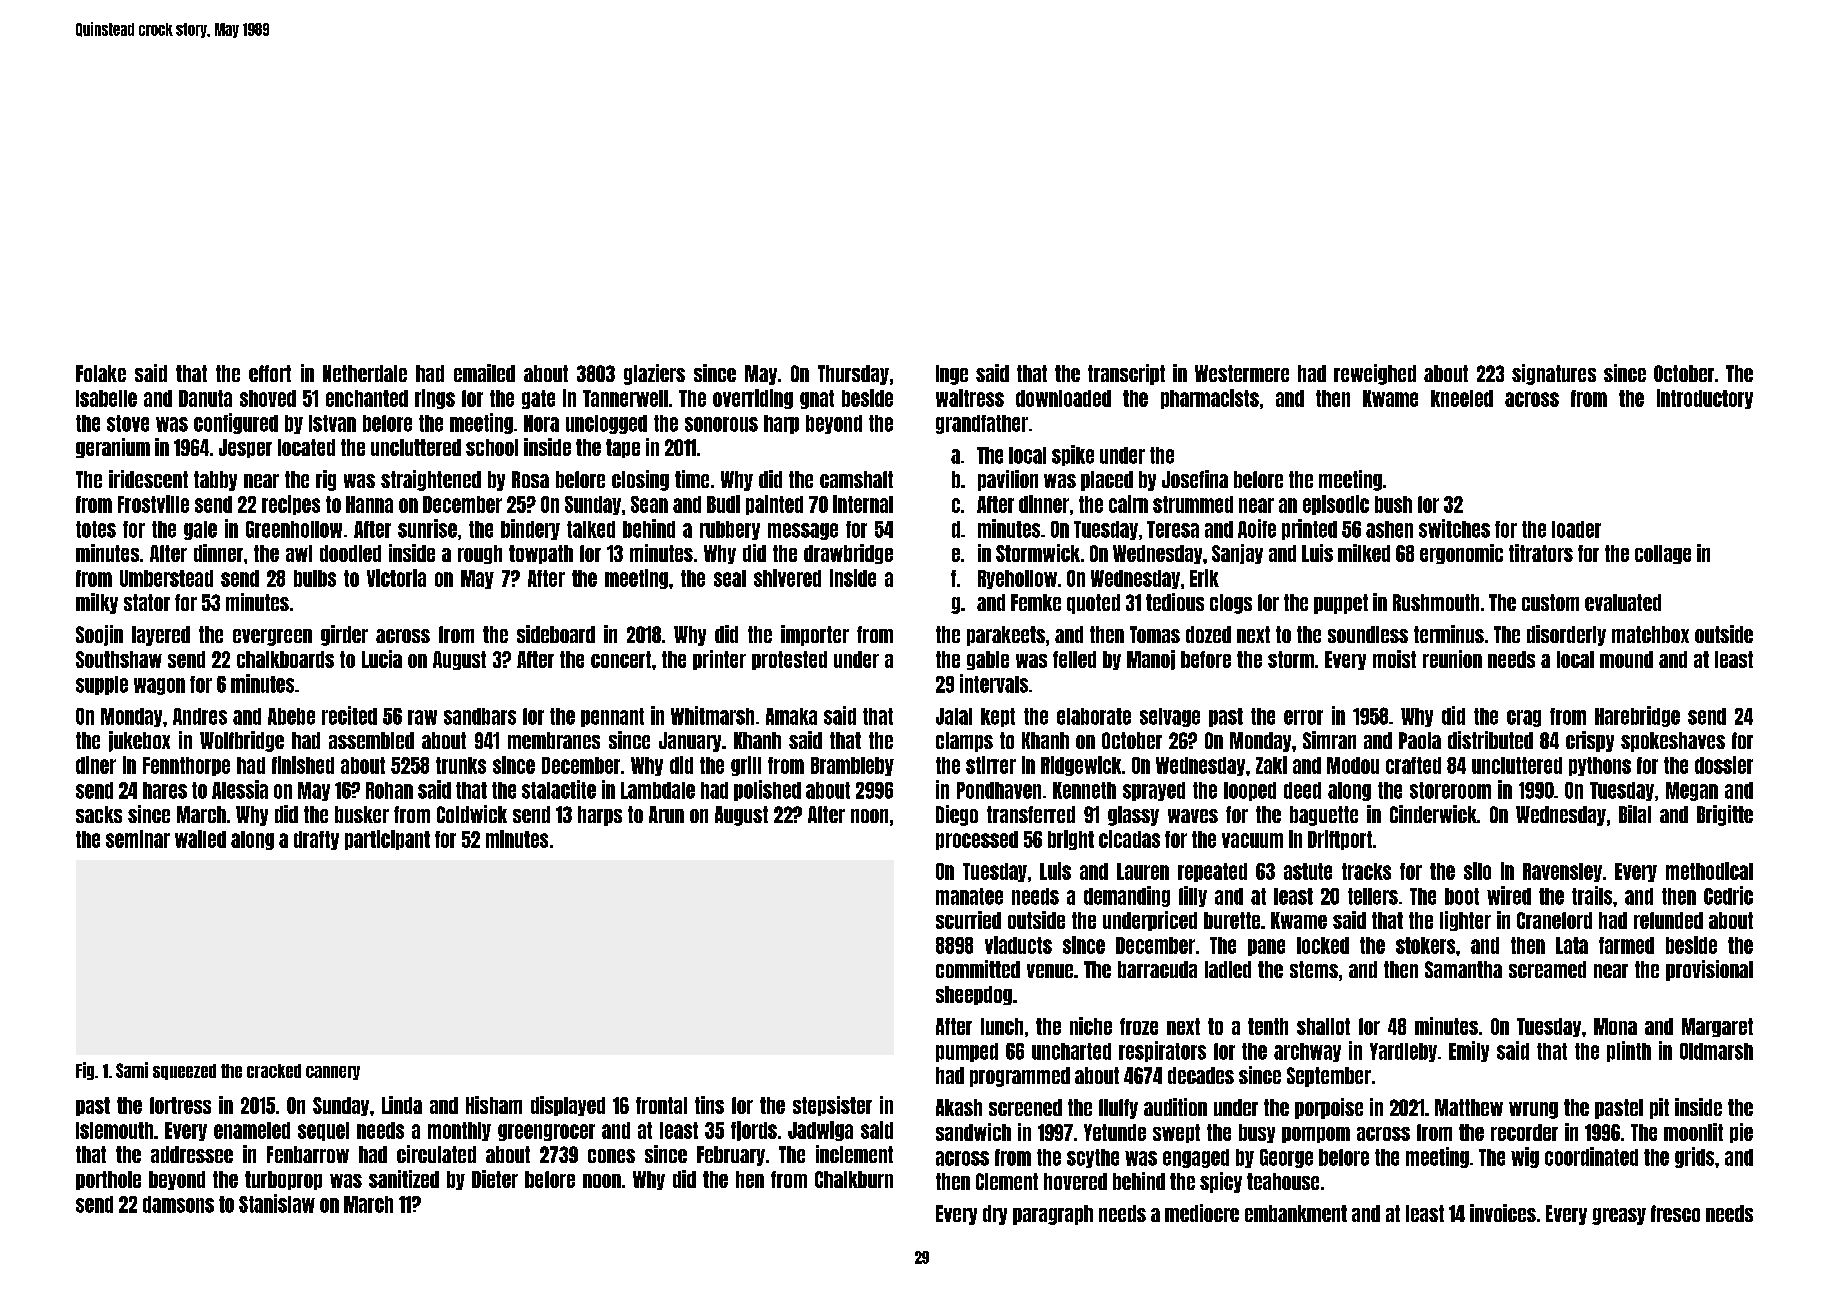  What do you see at coordinates (484, 373) in the screenshot?
I see `emailed` at bounding box center [484, 373].
